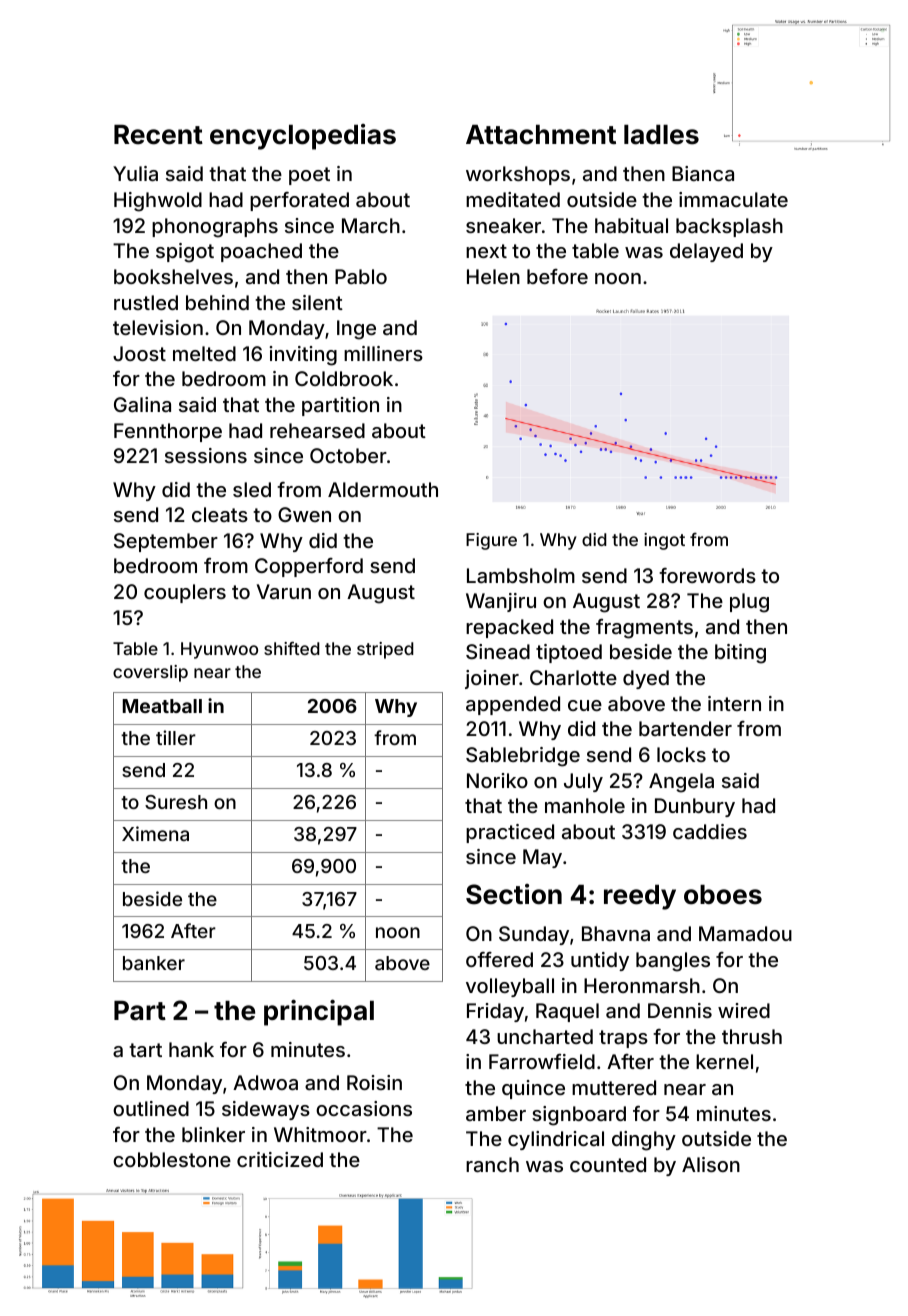  Describe the element at coordinates (383, 489) in the image. I see `Aldermouth` at that location.
